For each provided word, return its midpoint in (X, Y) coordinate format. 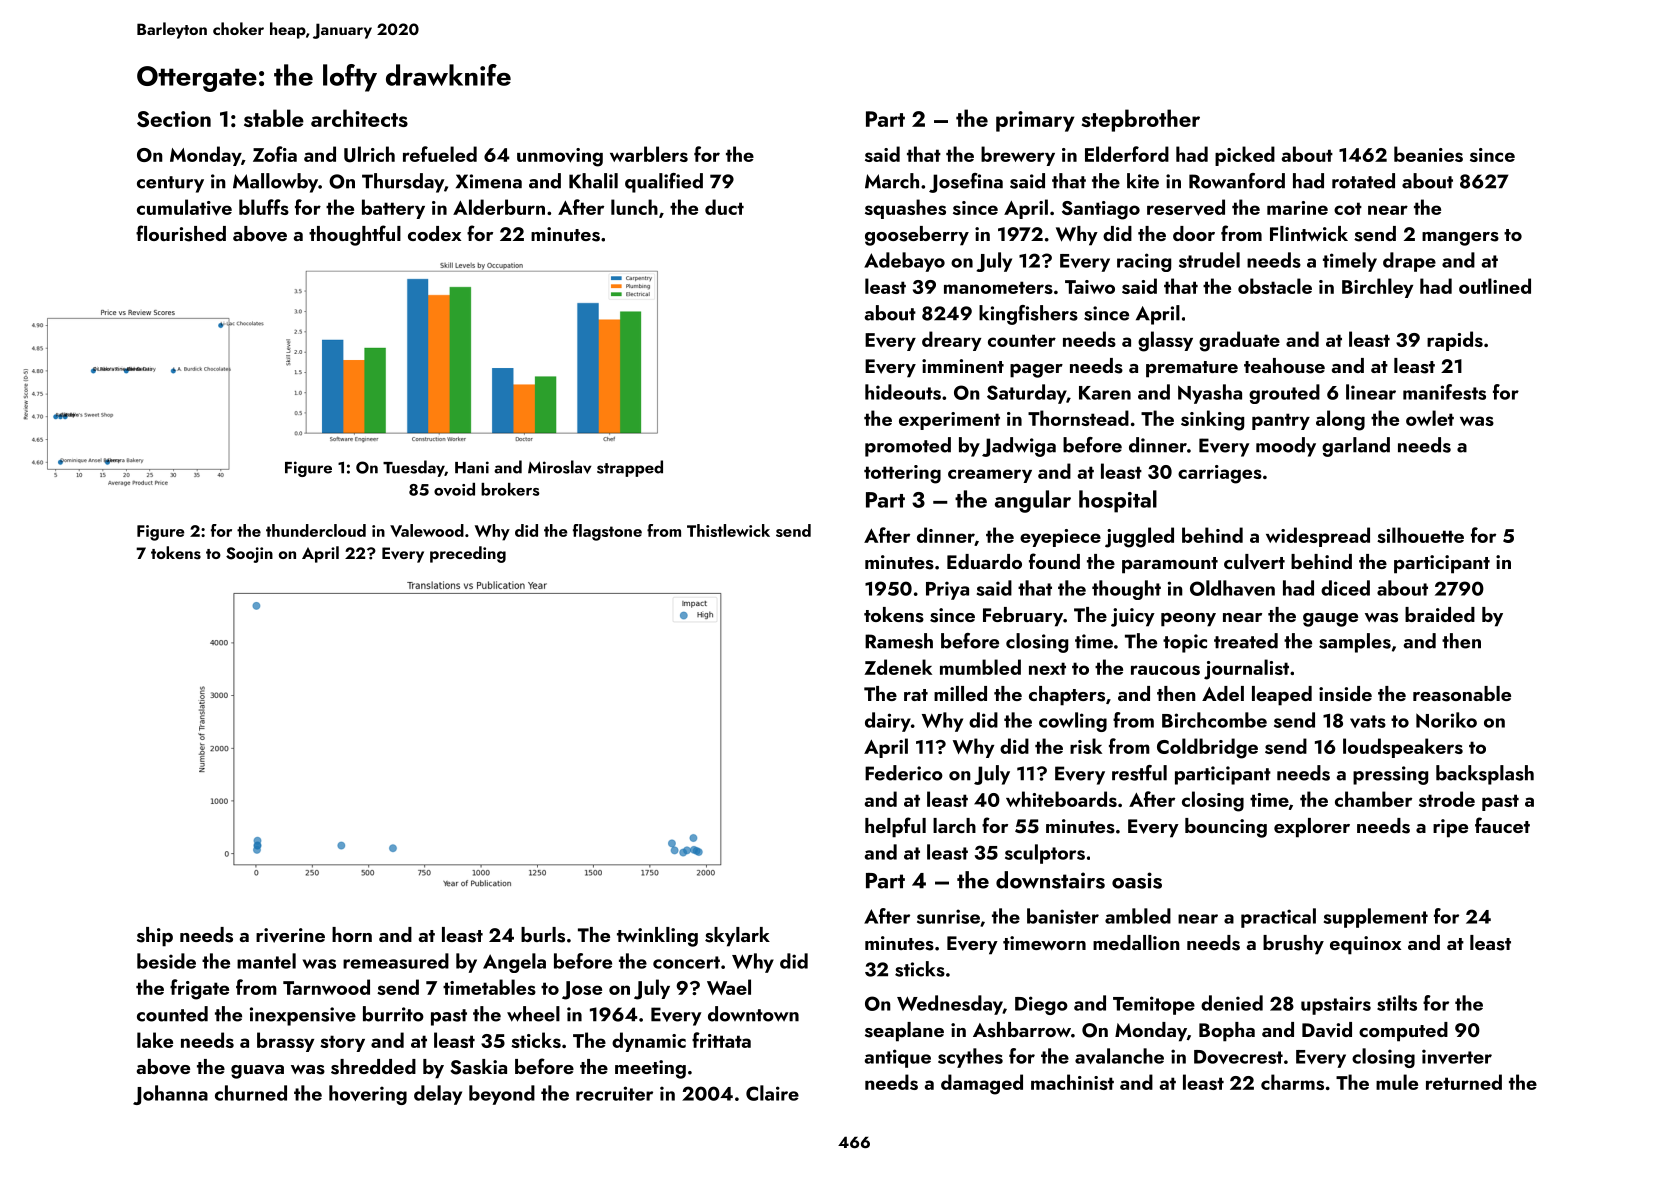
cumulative (184, 207)
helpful (895, 827)
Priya (947, 590)
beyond (502, 1095)
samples (1355, 643)
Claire (772, 1093)
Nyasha (1210, 394)
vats (1368, 721)
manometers (998, 287)
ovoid (454, 489)
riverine (290, 935)
